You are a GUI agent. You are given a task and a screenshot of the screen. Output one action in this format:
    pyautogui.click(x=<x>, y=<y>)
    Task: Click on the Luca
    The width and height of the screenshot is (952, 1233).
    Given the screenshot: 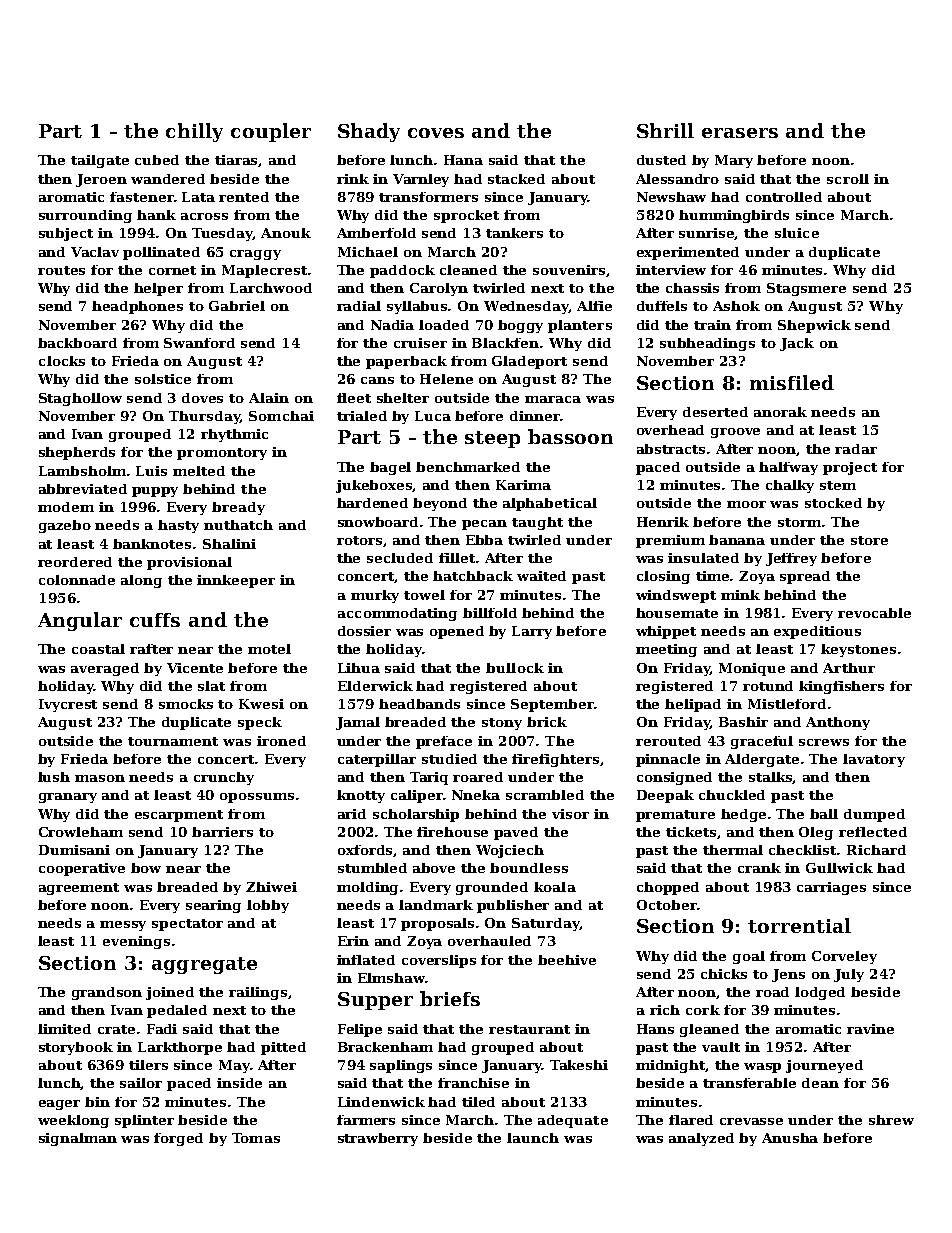 What is the action you would take?
    pyautogui.click(x=433, y=416)
